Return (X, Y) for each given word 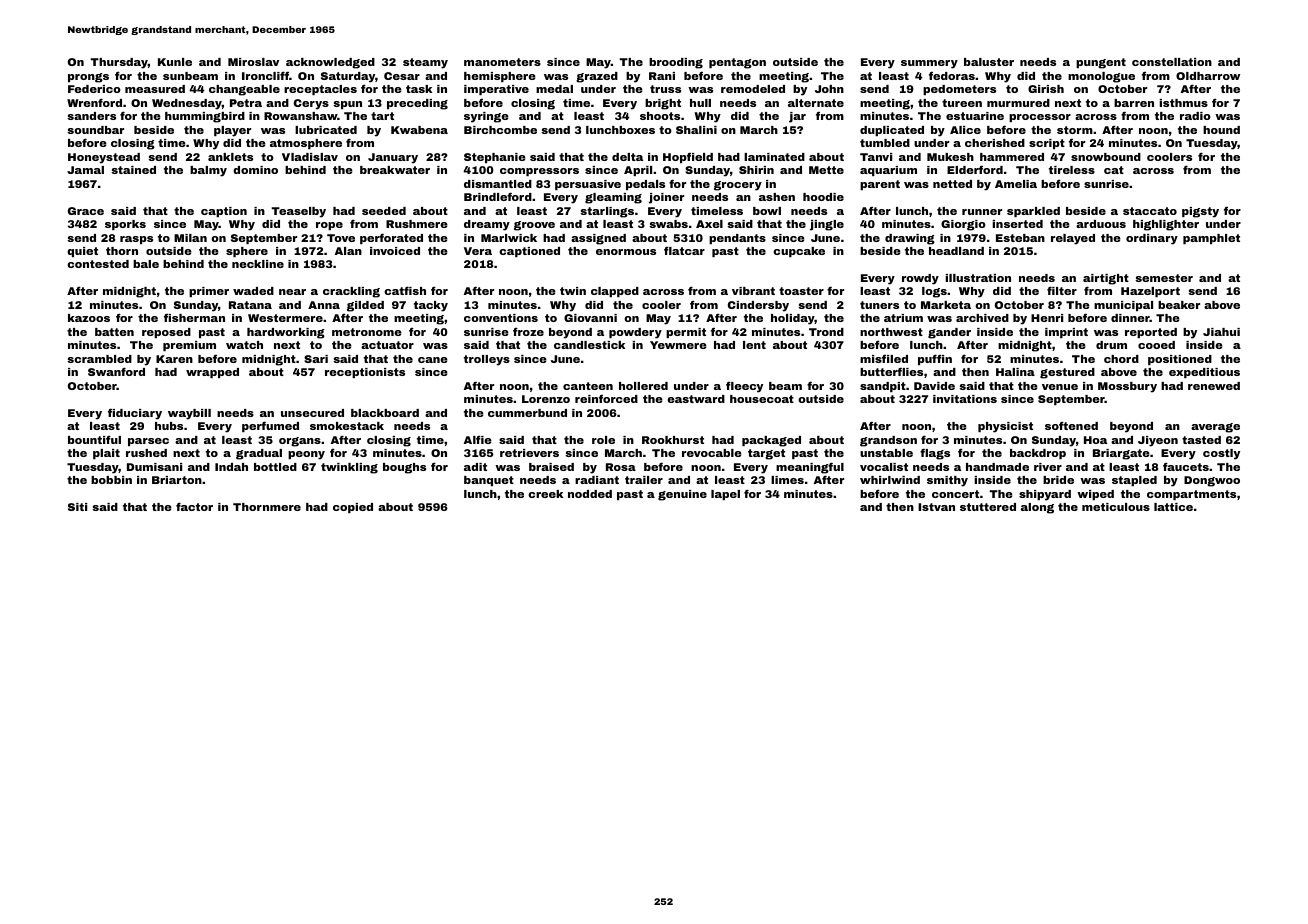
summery (929, 64)
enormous (626, 252)
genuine (682, 495)
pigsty (1200, 212)
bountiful (94, 440)
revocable (712, 453)
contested (98, 264)
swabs (668, 224)
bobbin (111, 480)
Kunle (175, 62)
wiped (1095, 495)
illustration (978, 278)
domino (255, 170)
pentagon (737, 63)
